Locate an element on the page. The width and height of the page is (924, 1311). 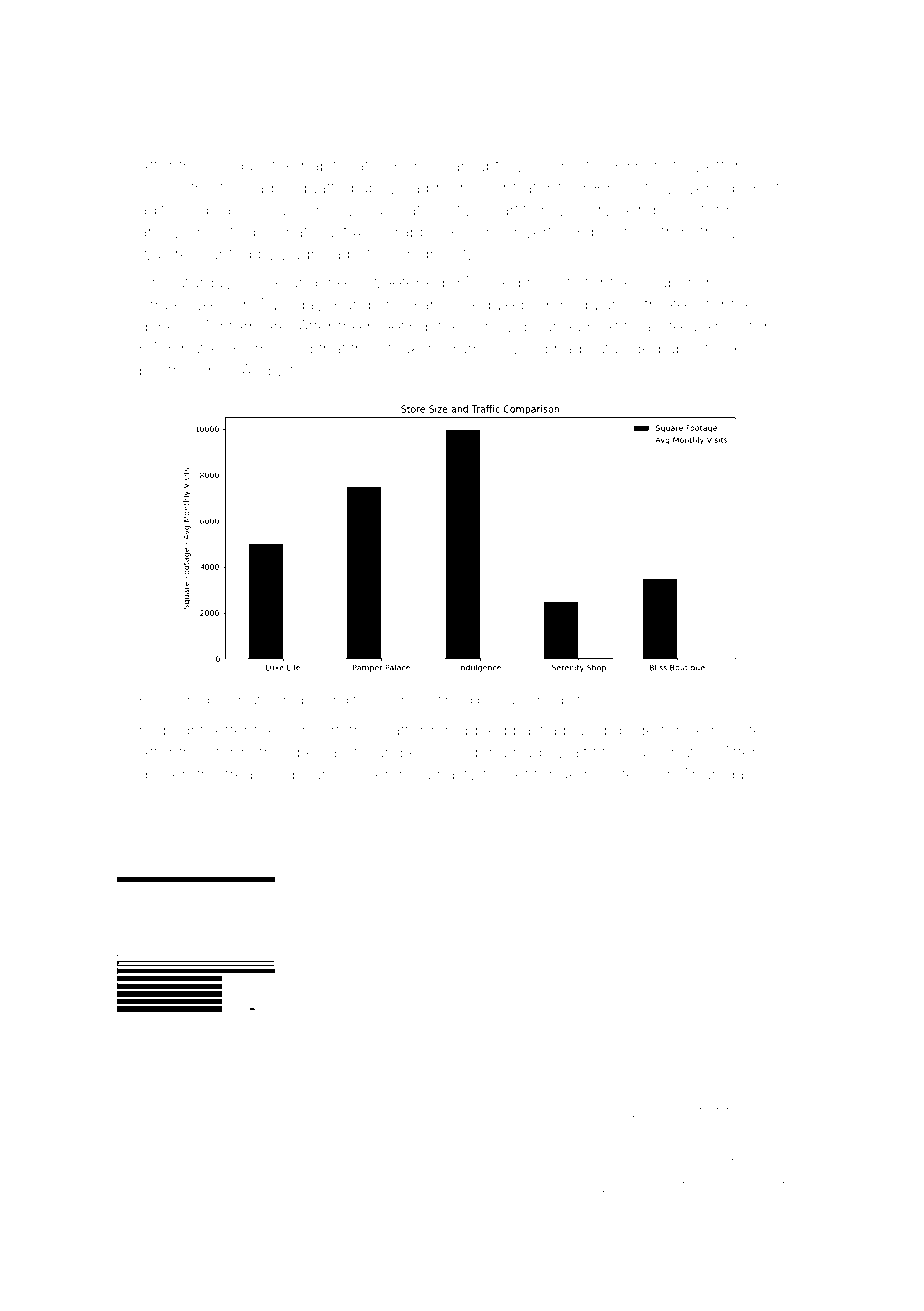
dime is located at coordinates (157, 326).
